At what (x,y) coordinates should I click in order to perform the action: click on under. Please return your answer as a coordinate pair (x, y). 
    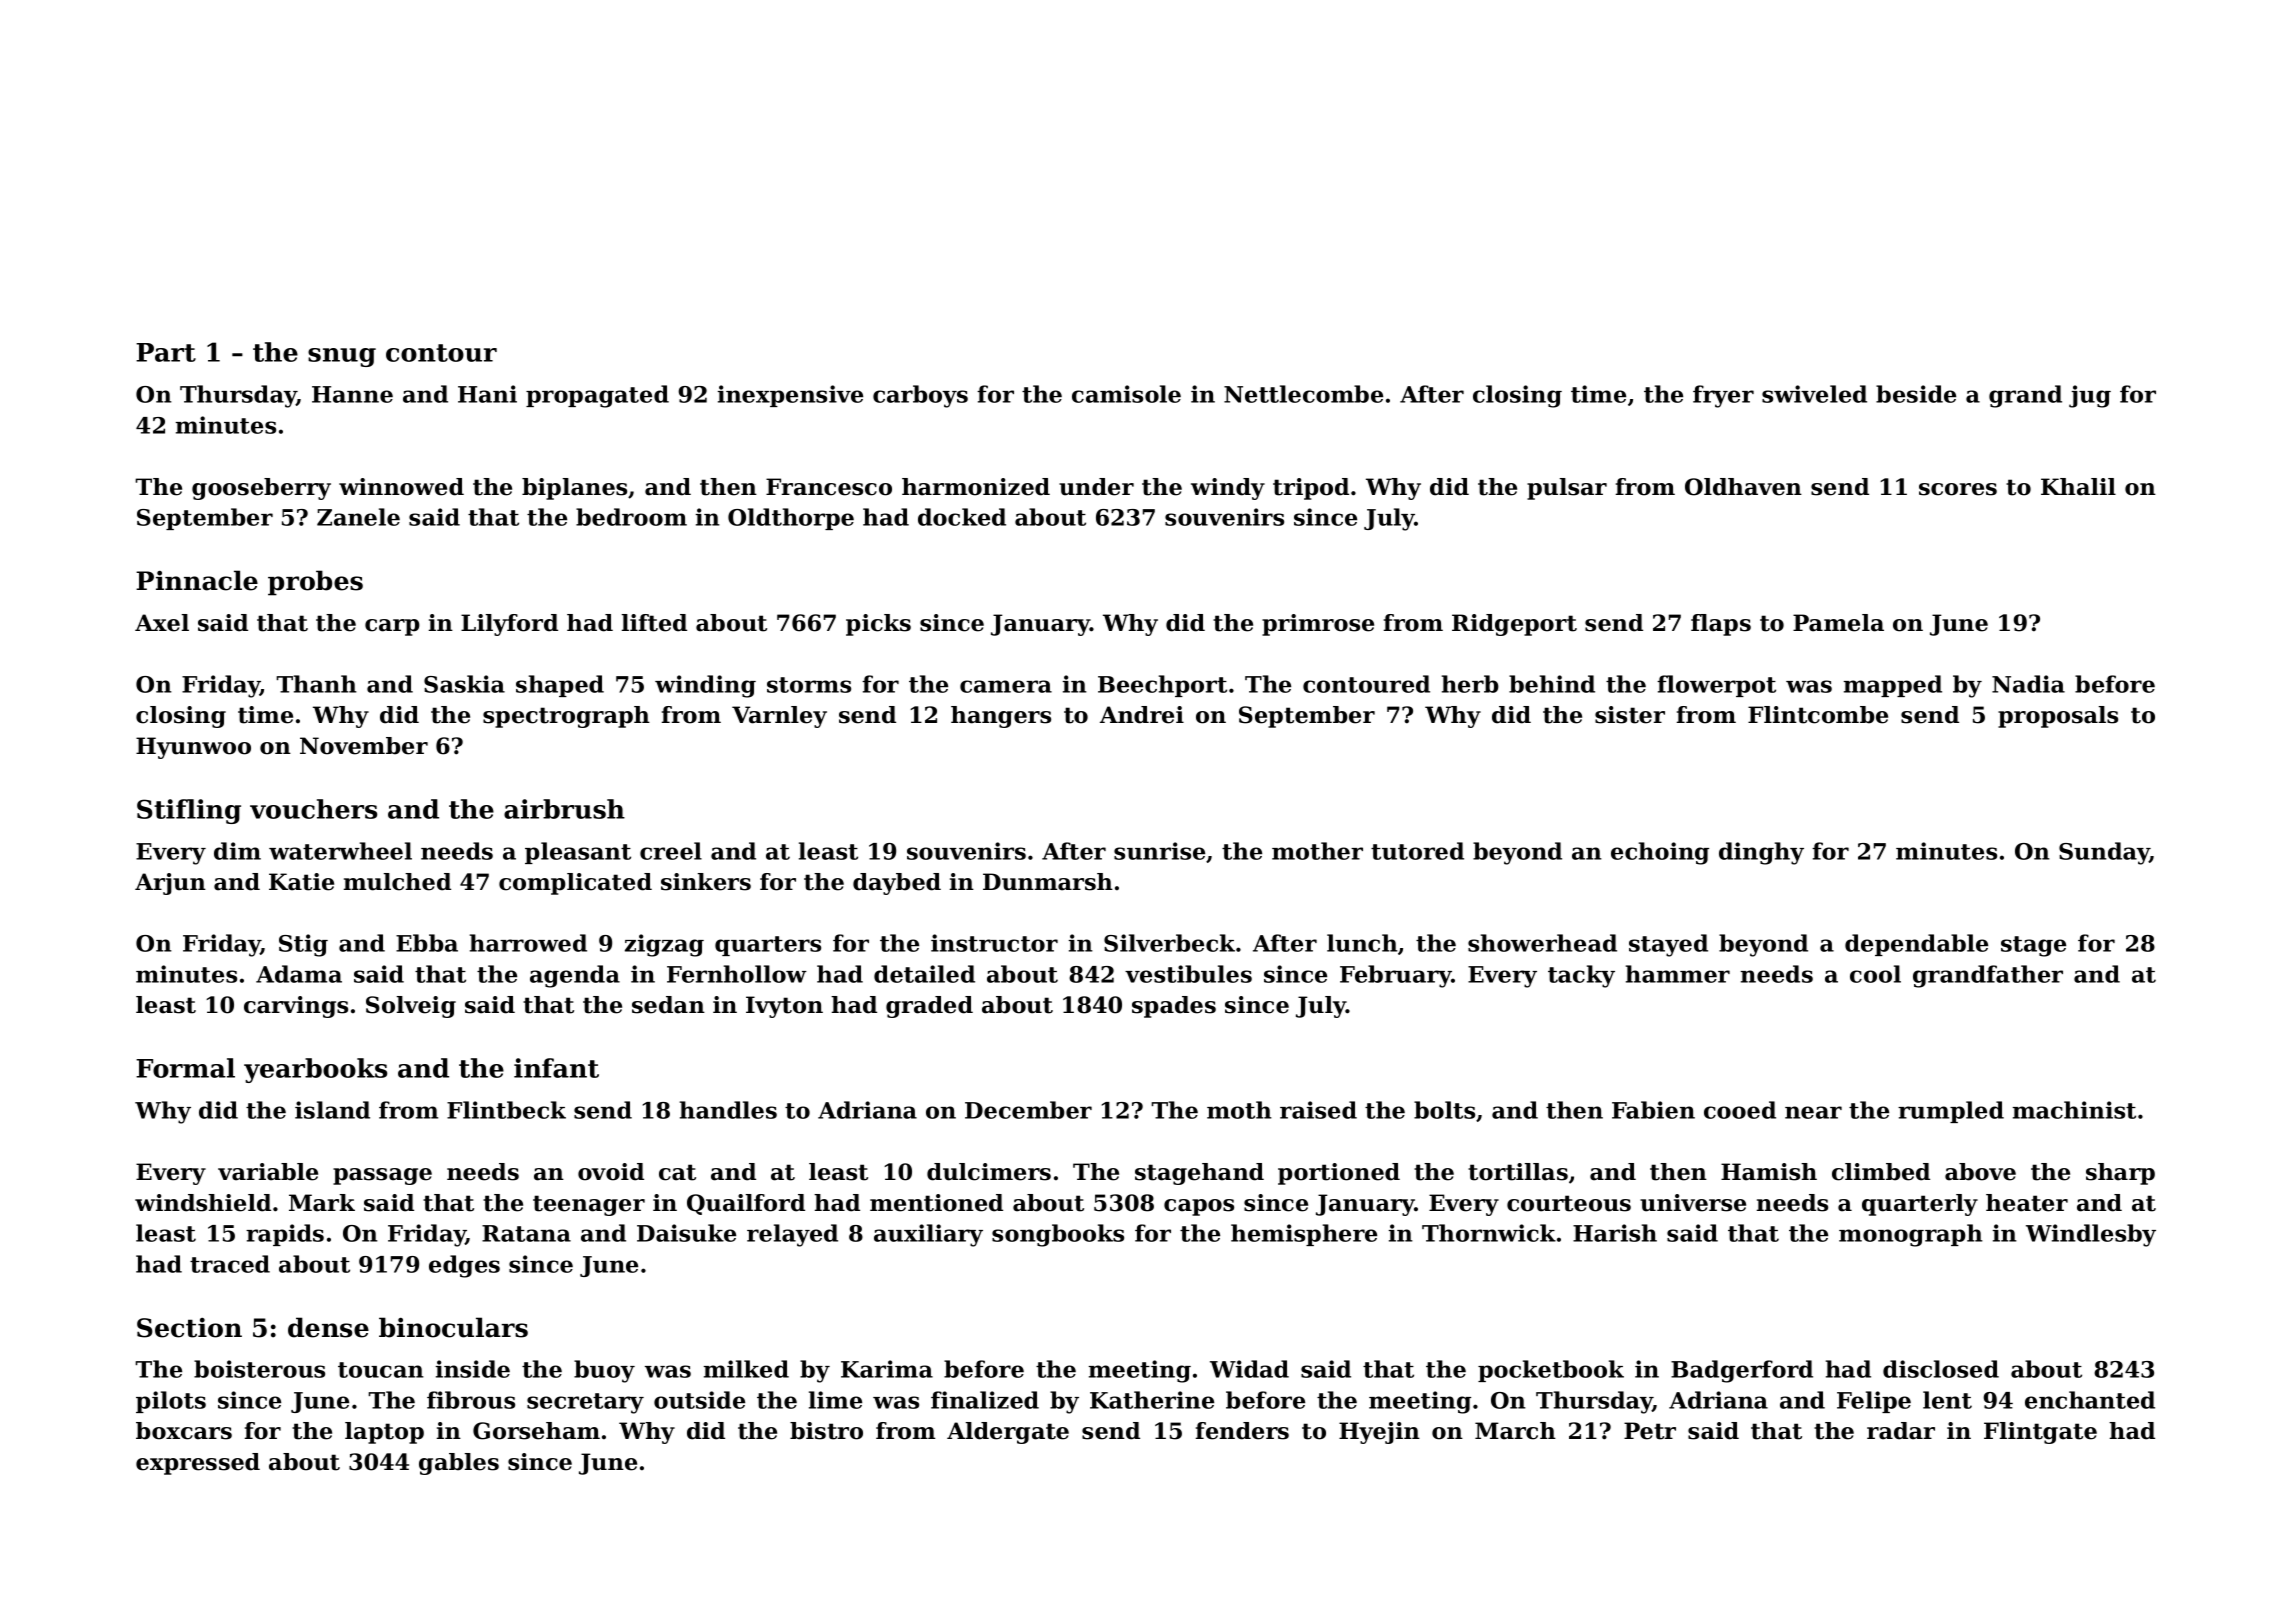
    Looking at the image, I should click on (1096, 487).
